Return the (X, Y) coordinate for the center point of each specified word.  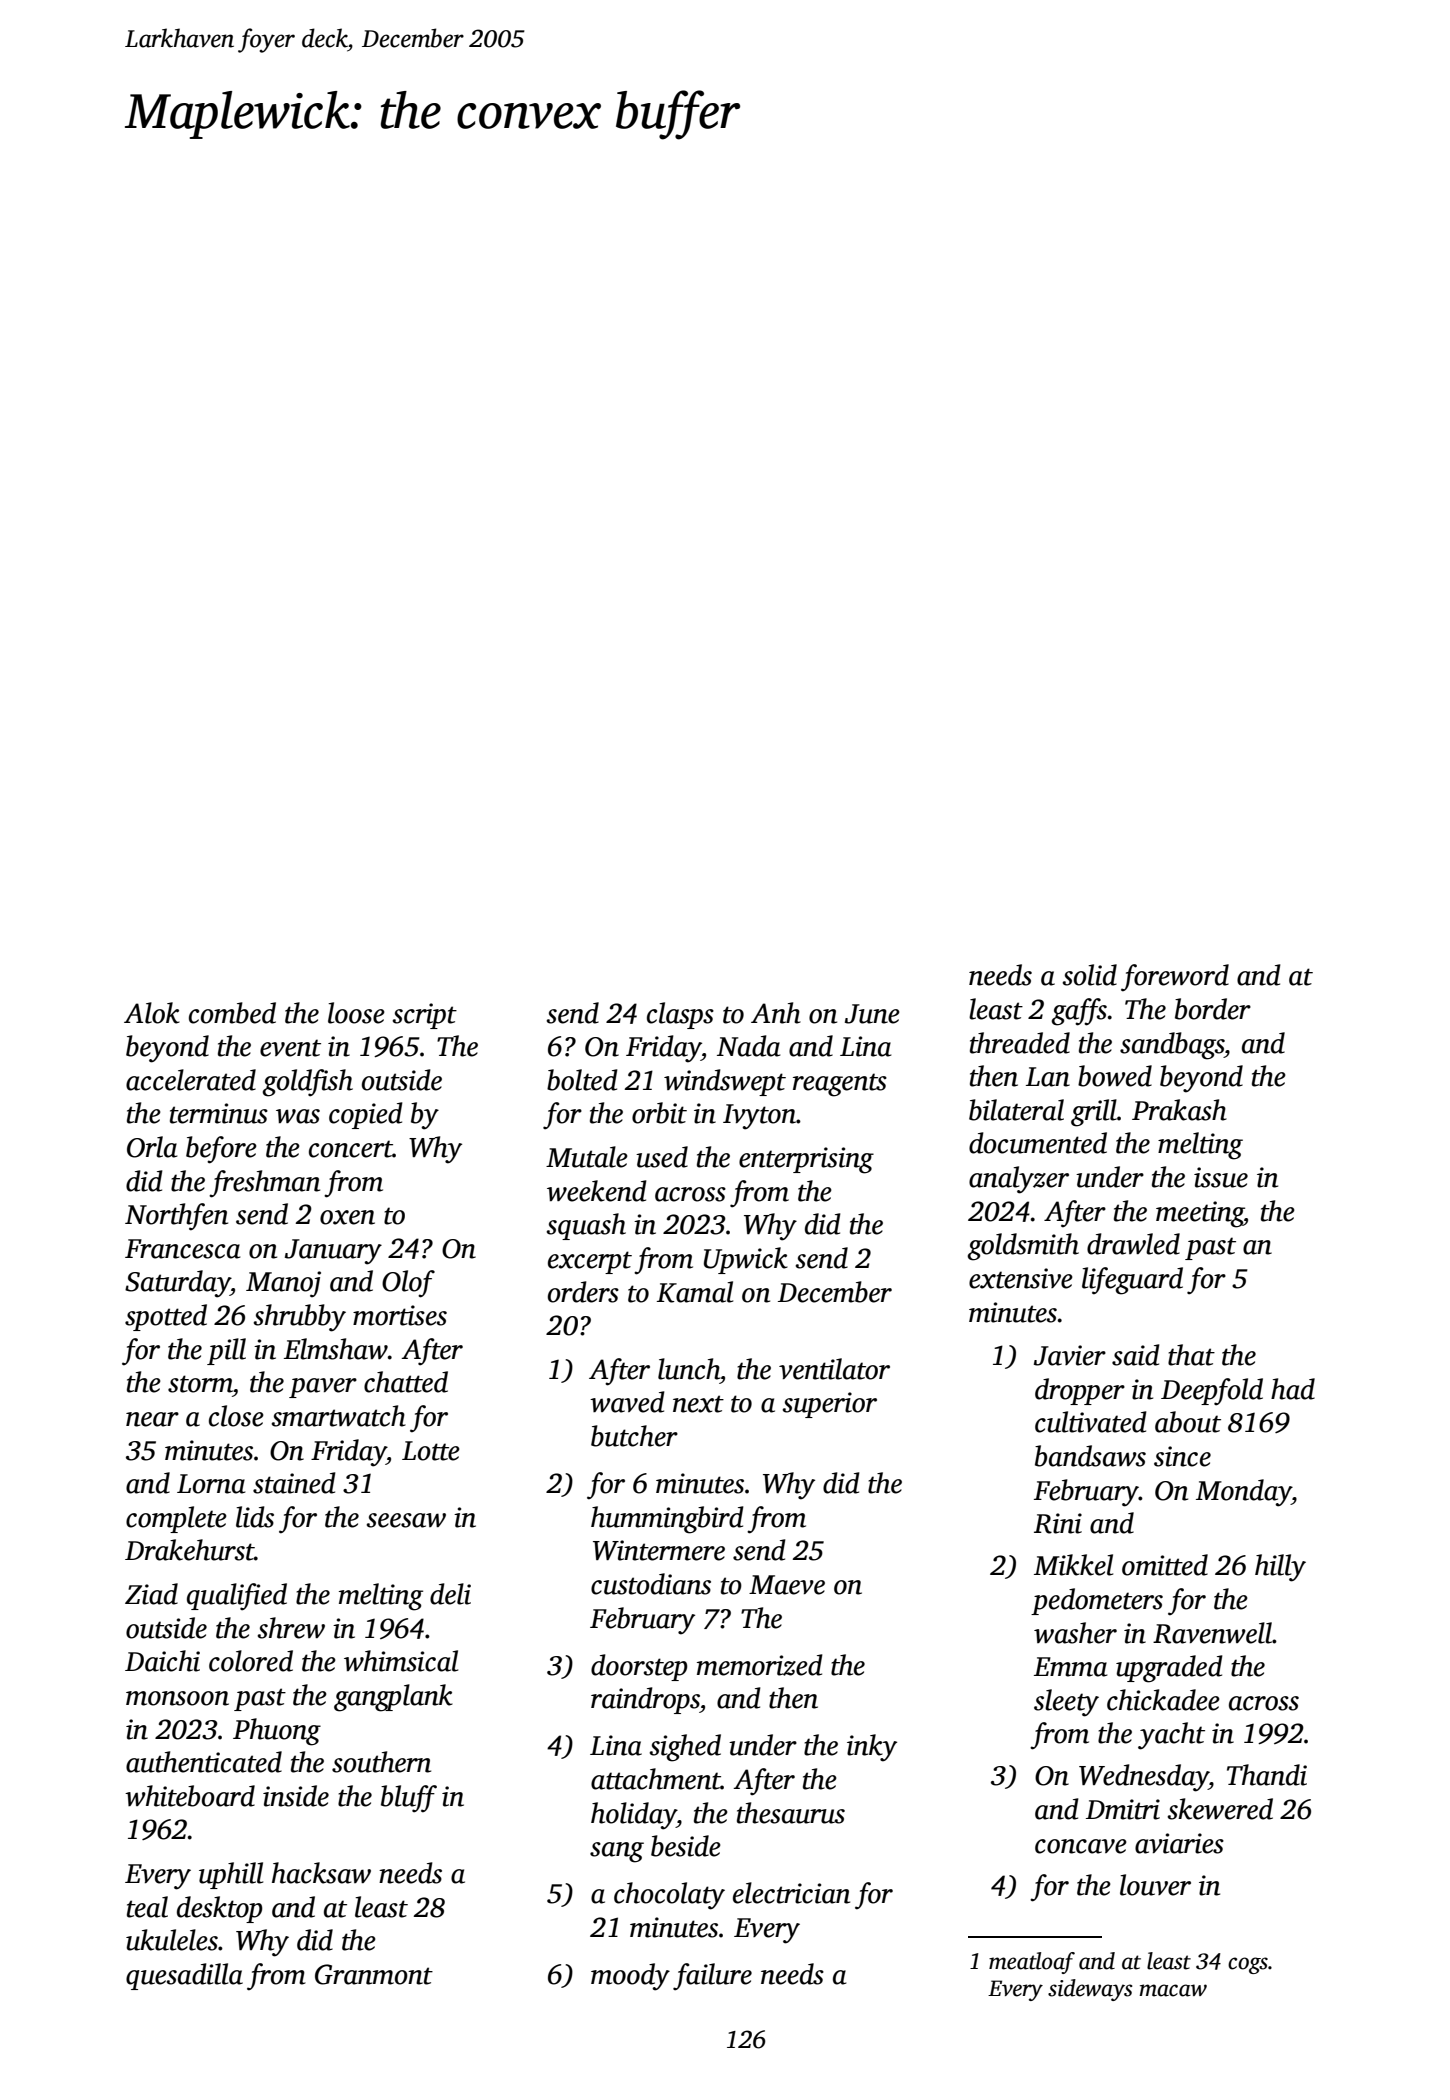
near (152, 1419)
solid (1089, 975)
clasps (680, 1015)
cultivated (1091, 1422)
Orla (152, 1147)
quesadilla (184, 1976)
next (698, 1404)
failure (712, 1977)
